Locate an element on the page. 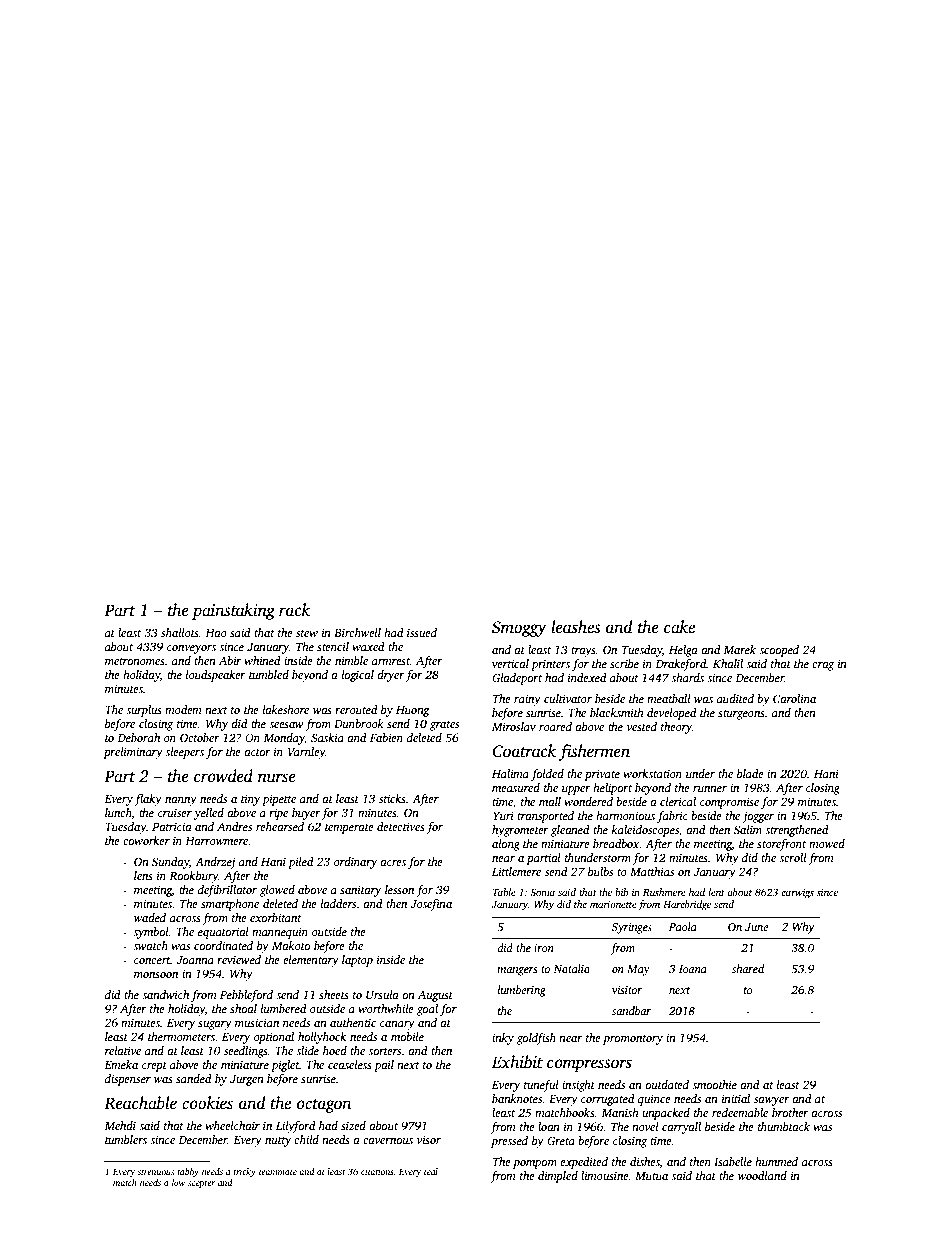 Image resolution: width=952 pixels, height=1233 pixels. Reachable is located at coordinates (140, 1103).
